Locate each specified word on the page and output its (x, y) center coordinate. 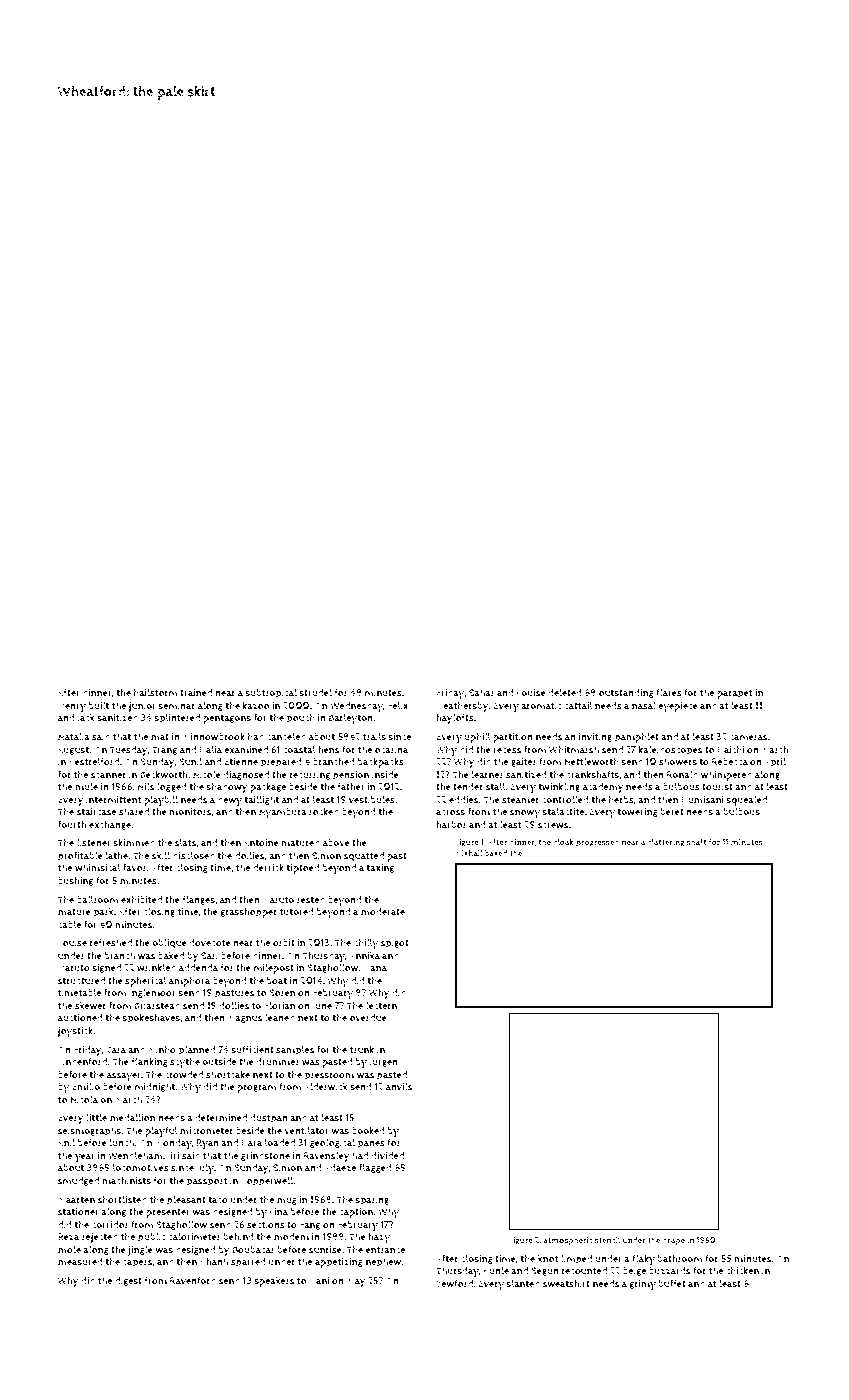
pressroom (329, 1077)
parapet (735, 694)
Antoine (261, 842)
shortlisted (122, 1199)
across (450, 813)
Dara (251, 1143)
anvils (399, 1086)
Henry (72, 707)
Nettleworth (591, 761)
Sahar (482, 692)
